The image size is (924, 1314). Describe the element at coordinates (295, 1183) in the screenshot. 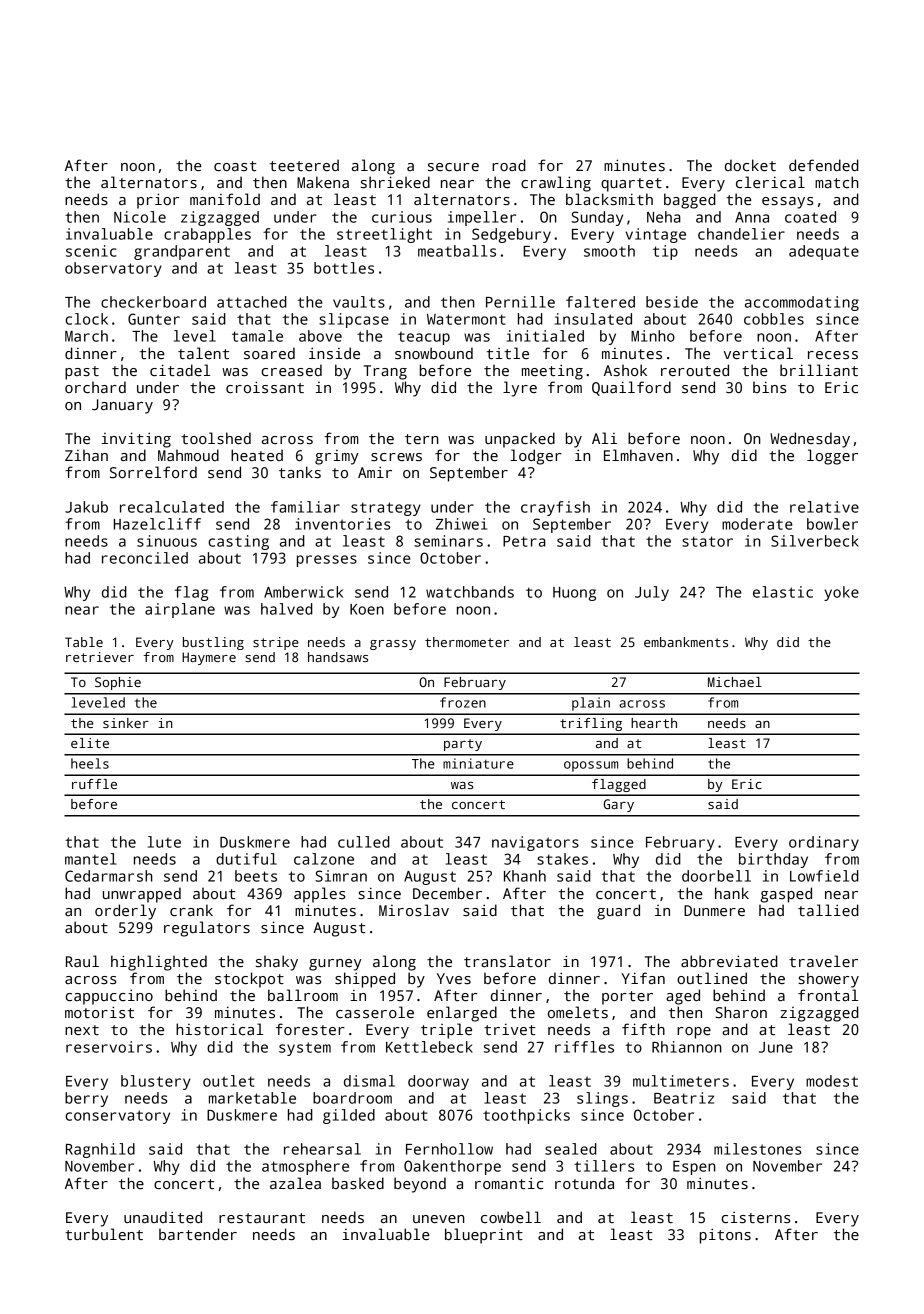

I see `azalea` at that location.
